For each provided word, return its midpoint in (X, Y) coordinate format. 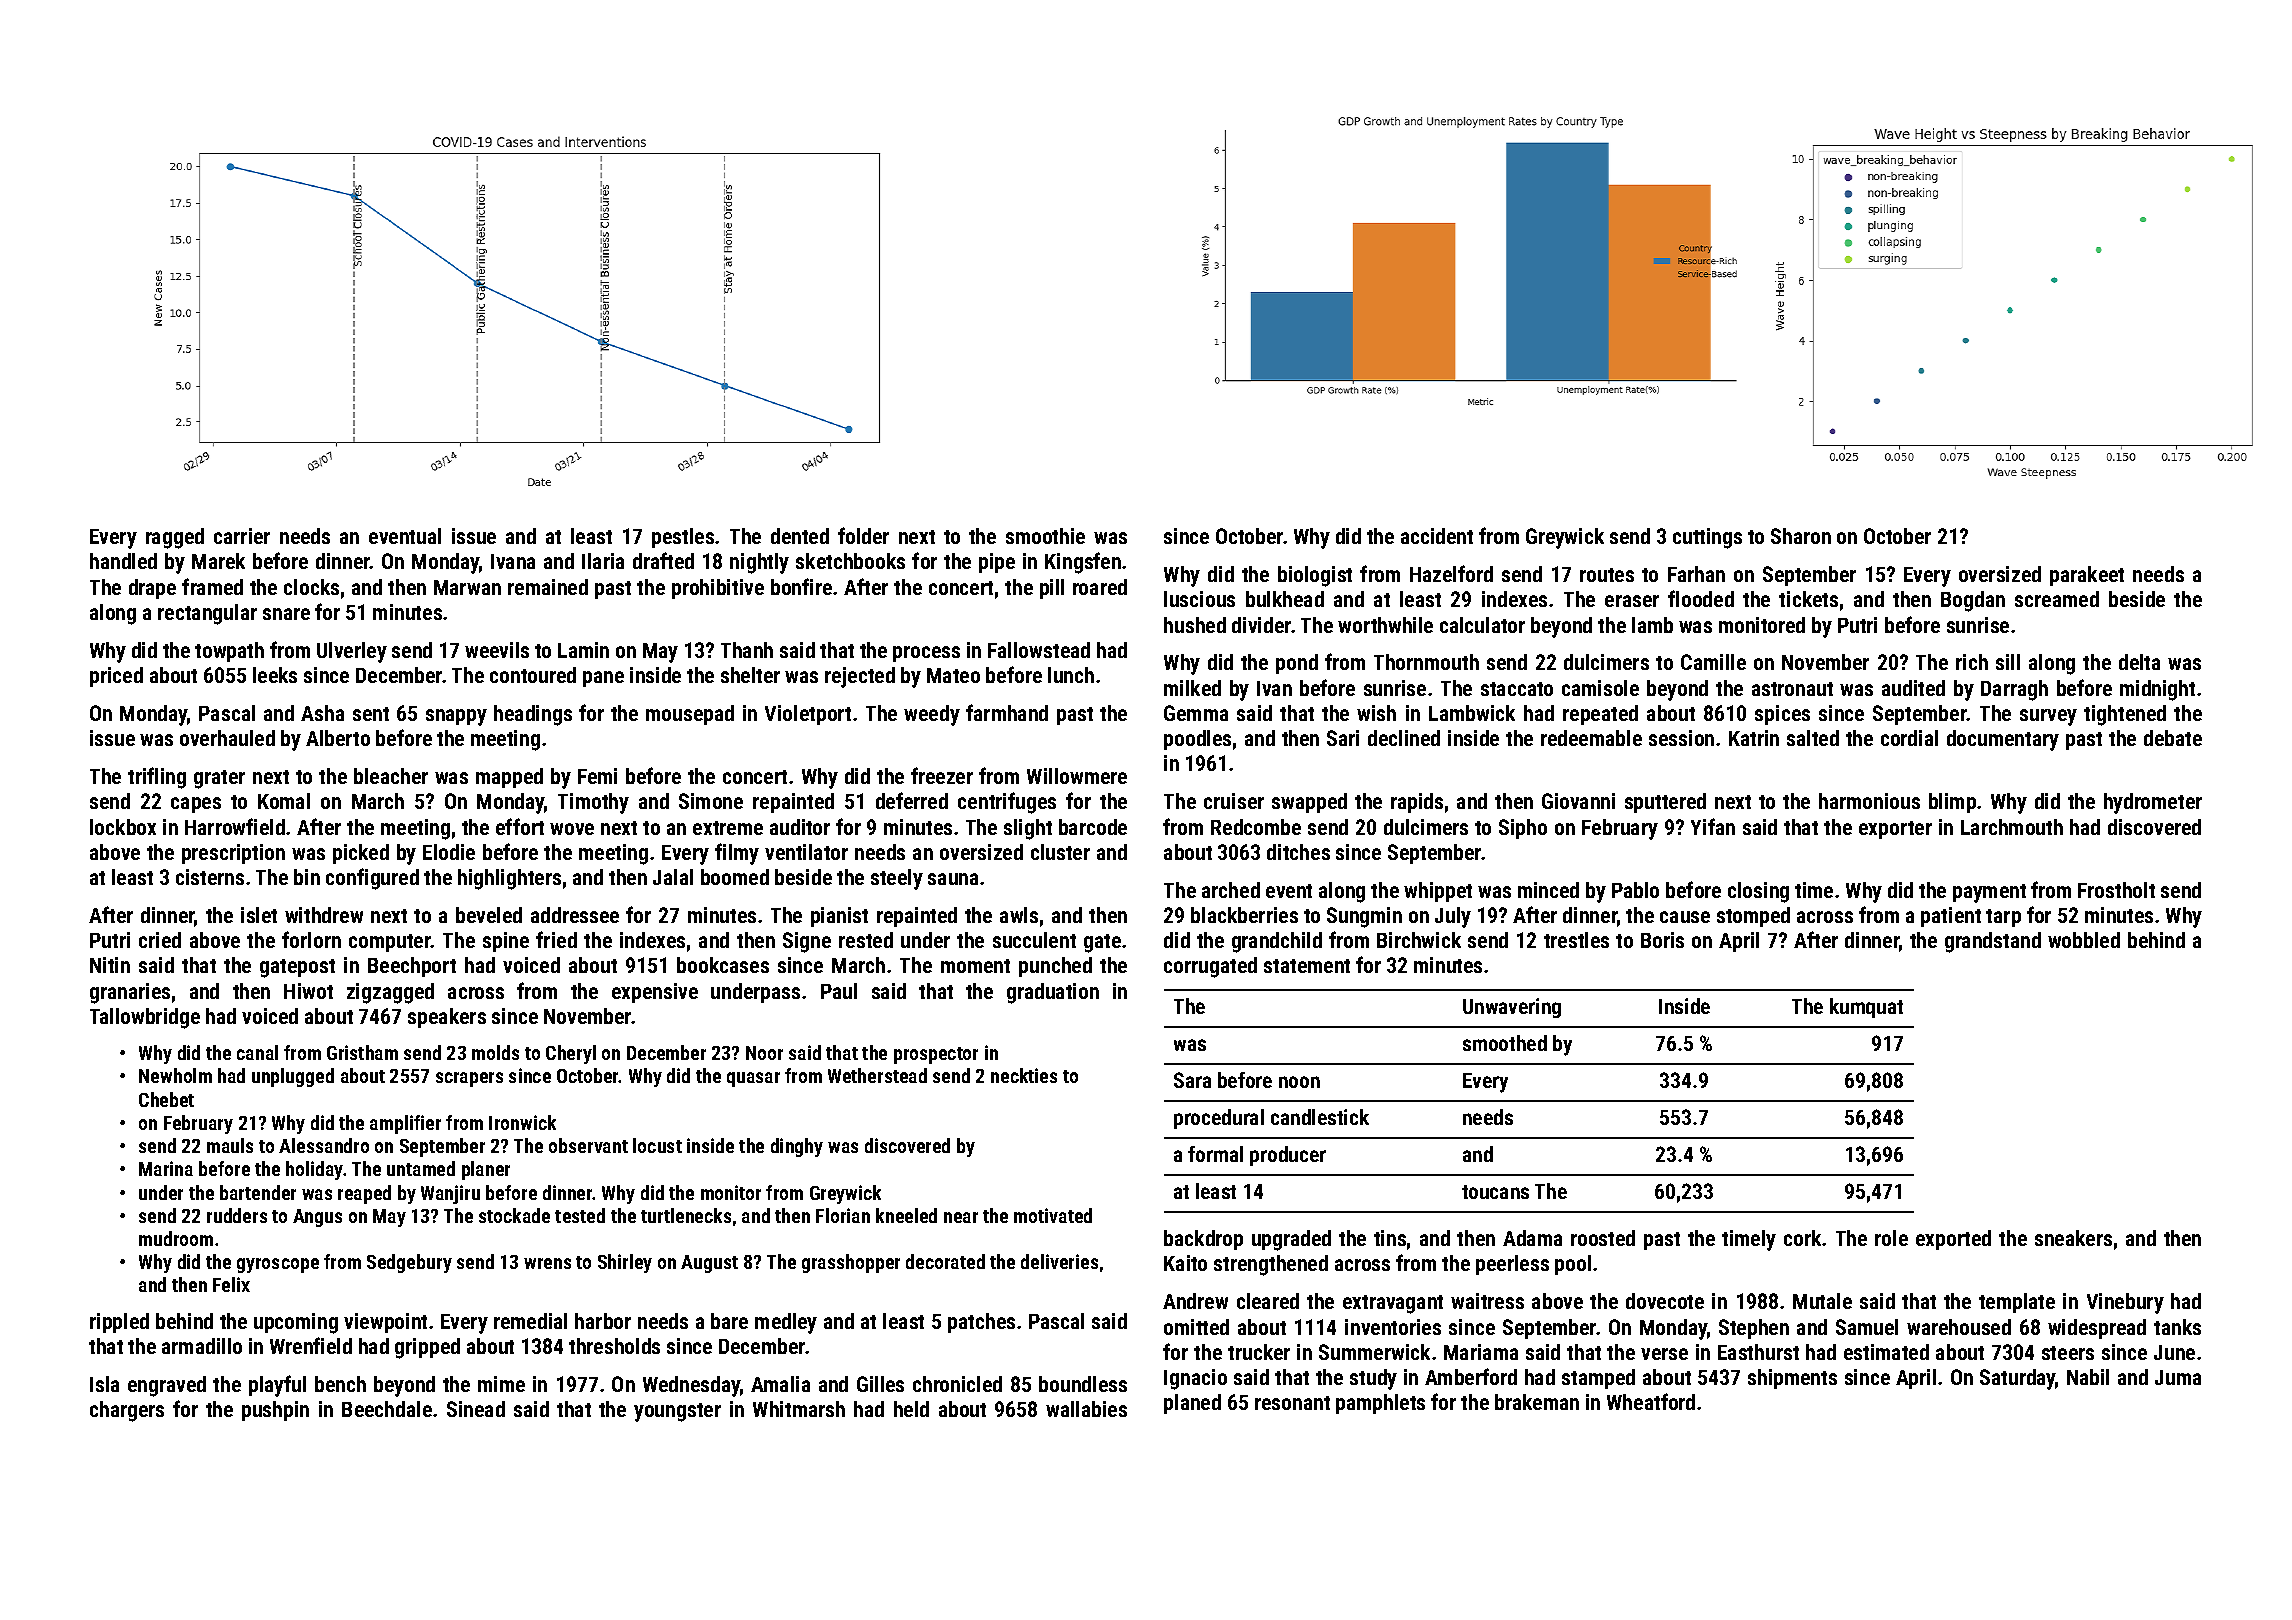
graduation (1053, 993)
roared (1100, 587)
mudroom (176, 1238)
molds (495, 1052)
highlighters (509, 879)
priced (116, 677)
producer (1288, 1156)
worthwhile (1385, 625)
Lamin (583, 650)
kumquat (1866, 1008)
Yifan (1713, 826)
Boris (1662, 940)
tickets (1808, 599)
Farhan (1696, 574)
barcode (1093, 827)
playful (277, 1386)
